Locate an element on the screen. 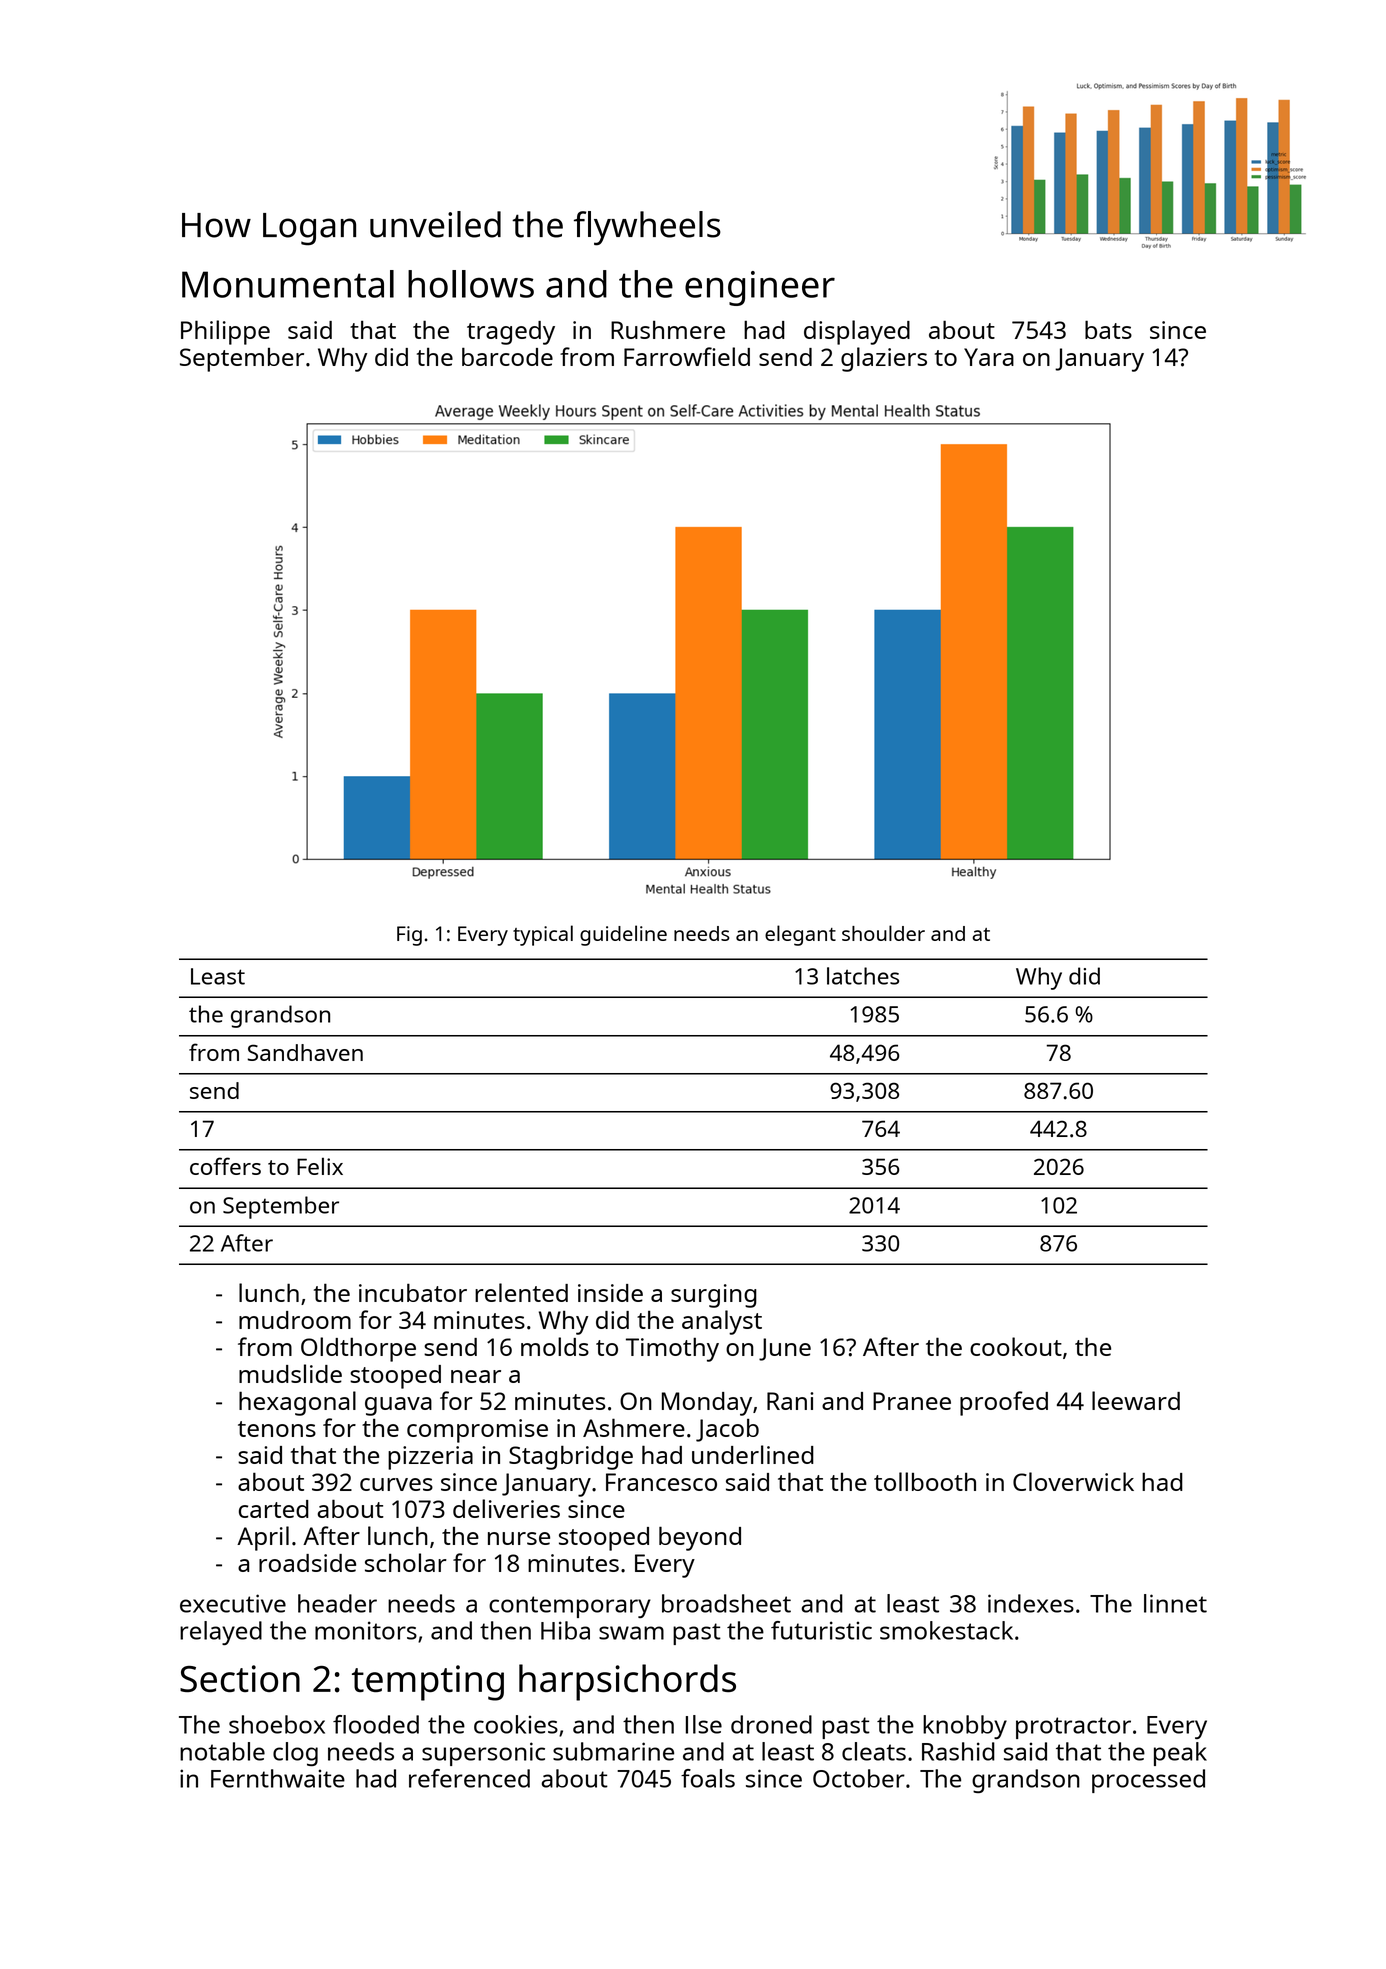 This screenshot has width=1386, height=1969. underlined is located at coordinates (753, 1454).
